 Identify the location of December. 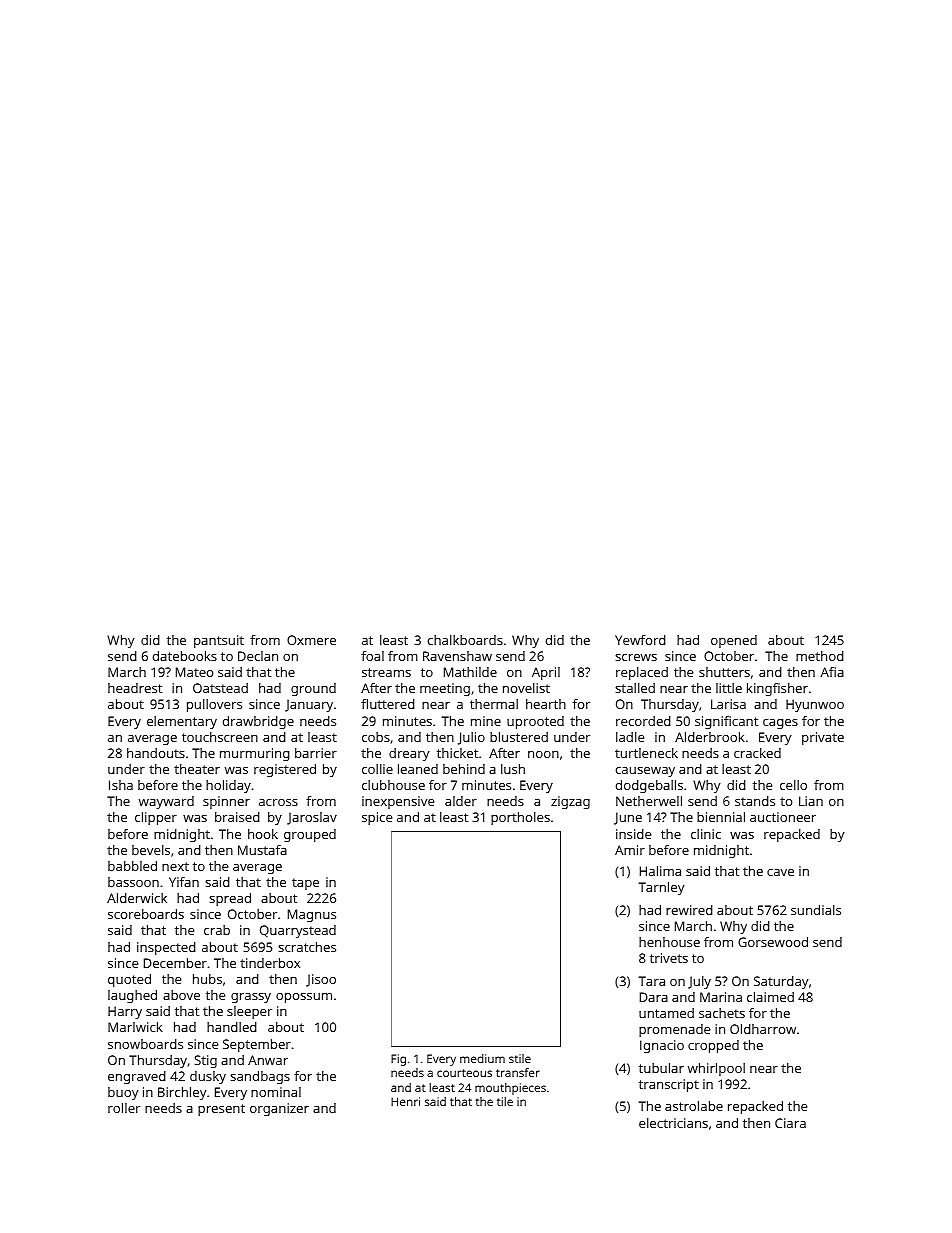
(175, 963).
